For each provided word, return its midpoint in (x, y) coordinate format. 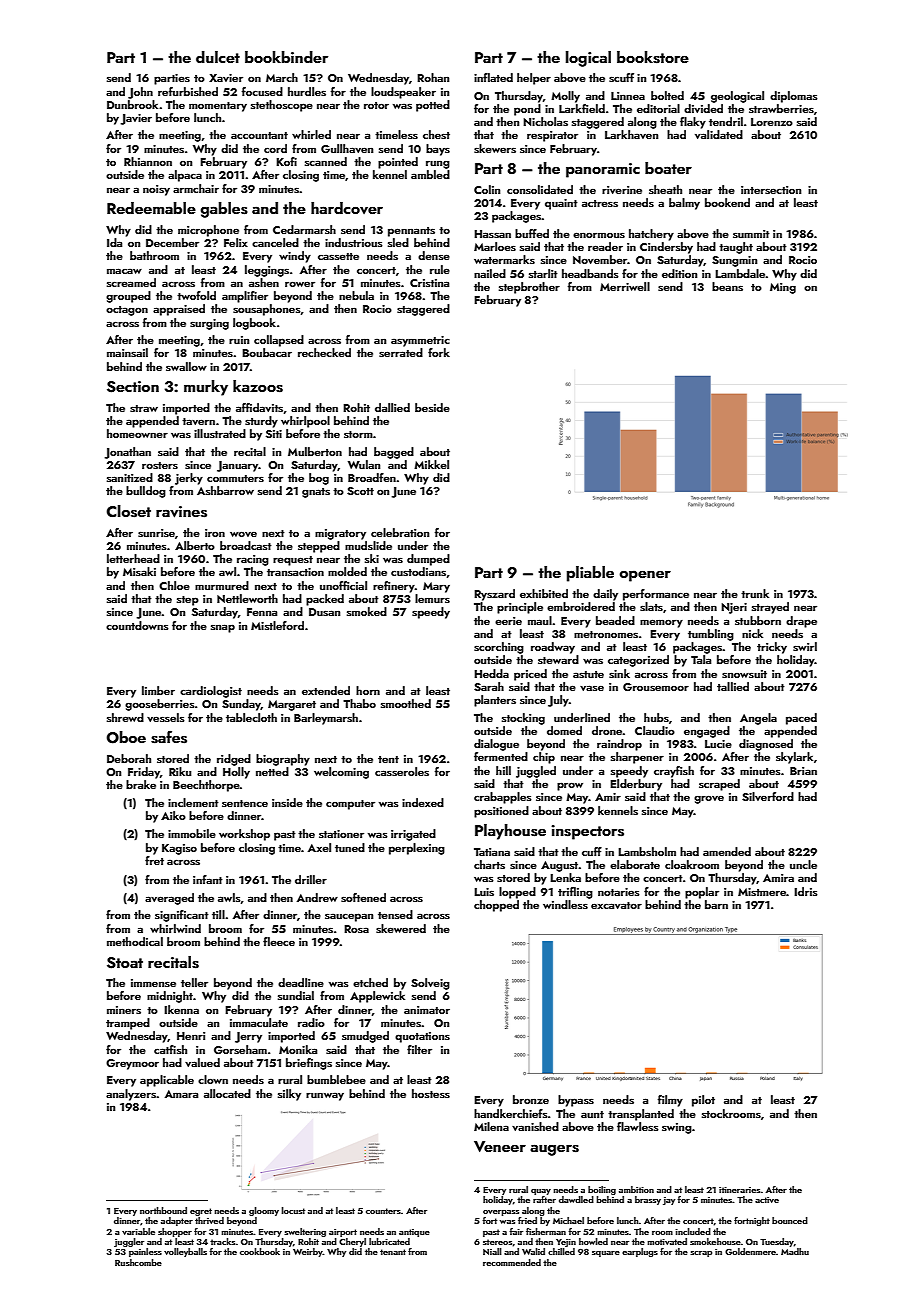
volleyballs (185, 1252)
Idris (806, 891)
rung (438, 164)
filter (419, 1049)
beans (727, 286)
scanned (326, 161)
